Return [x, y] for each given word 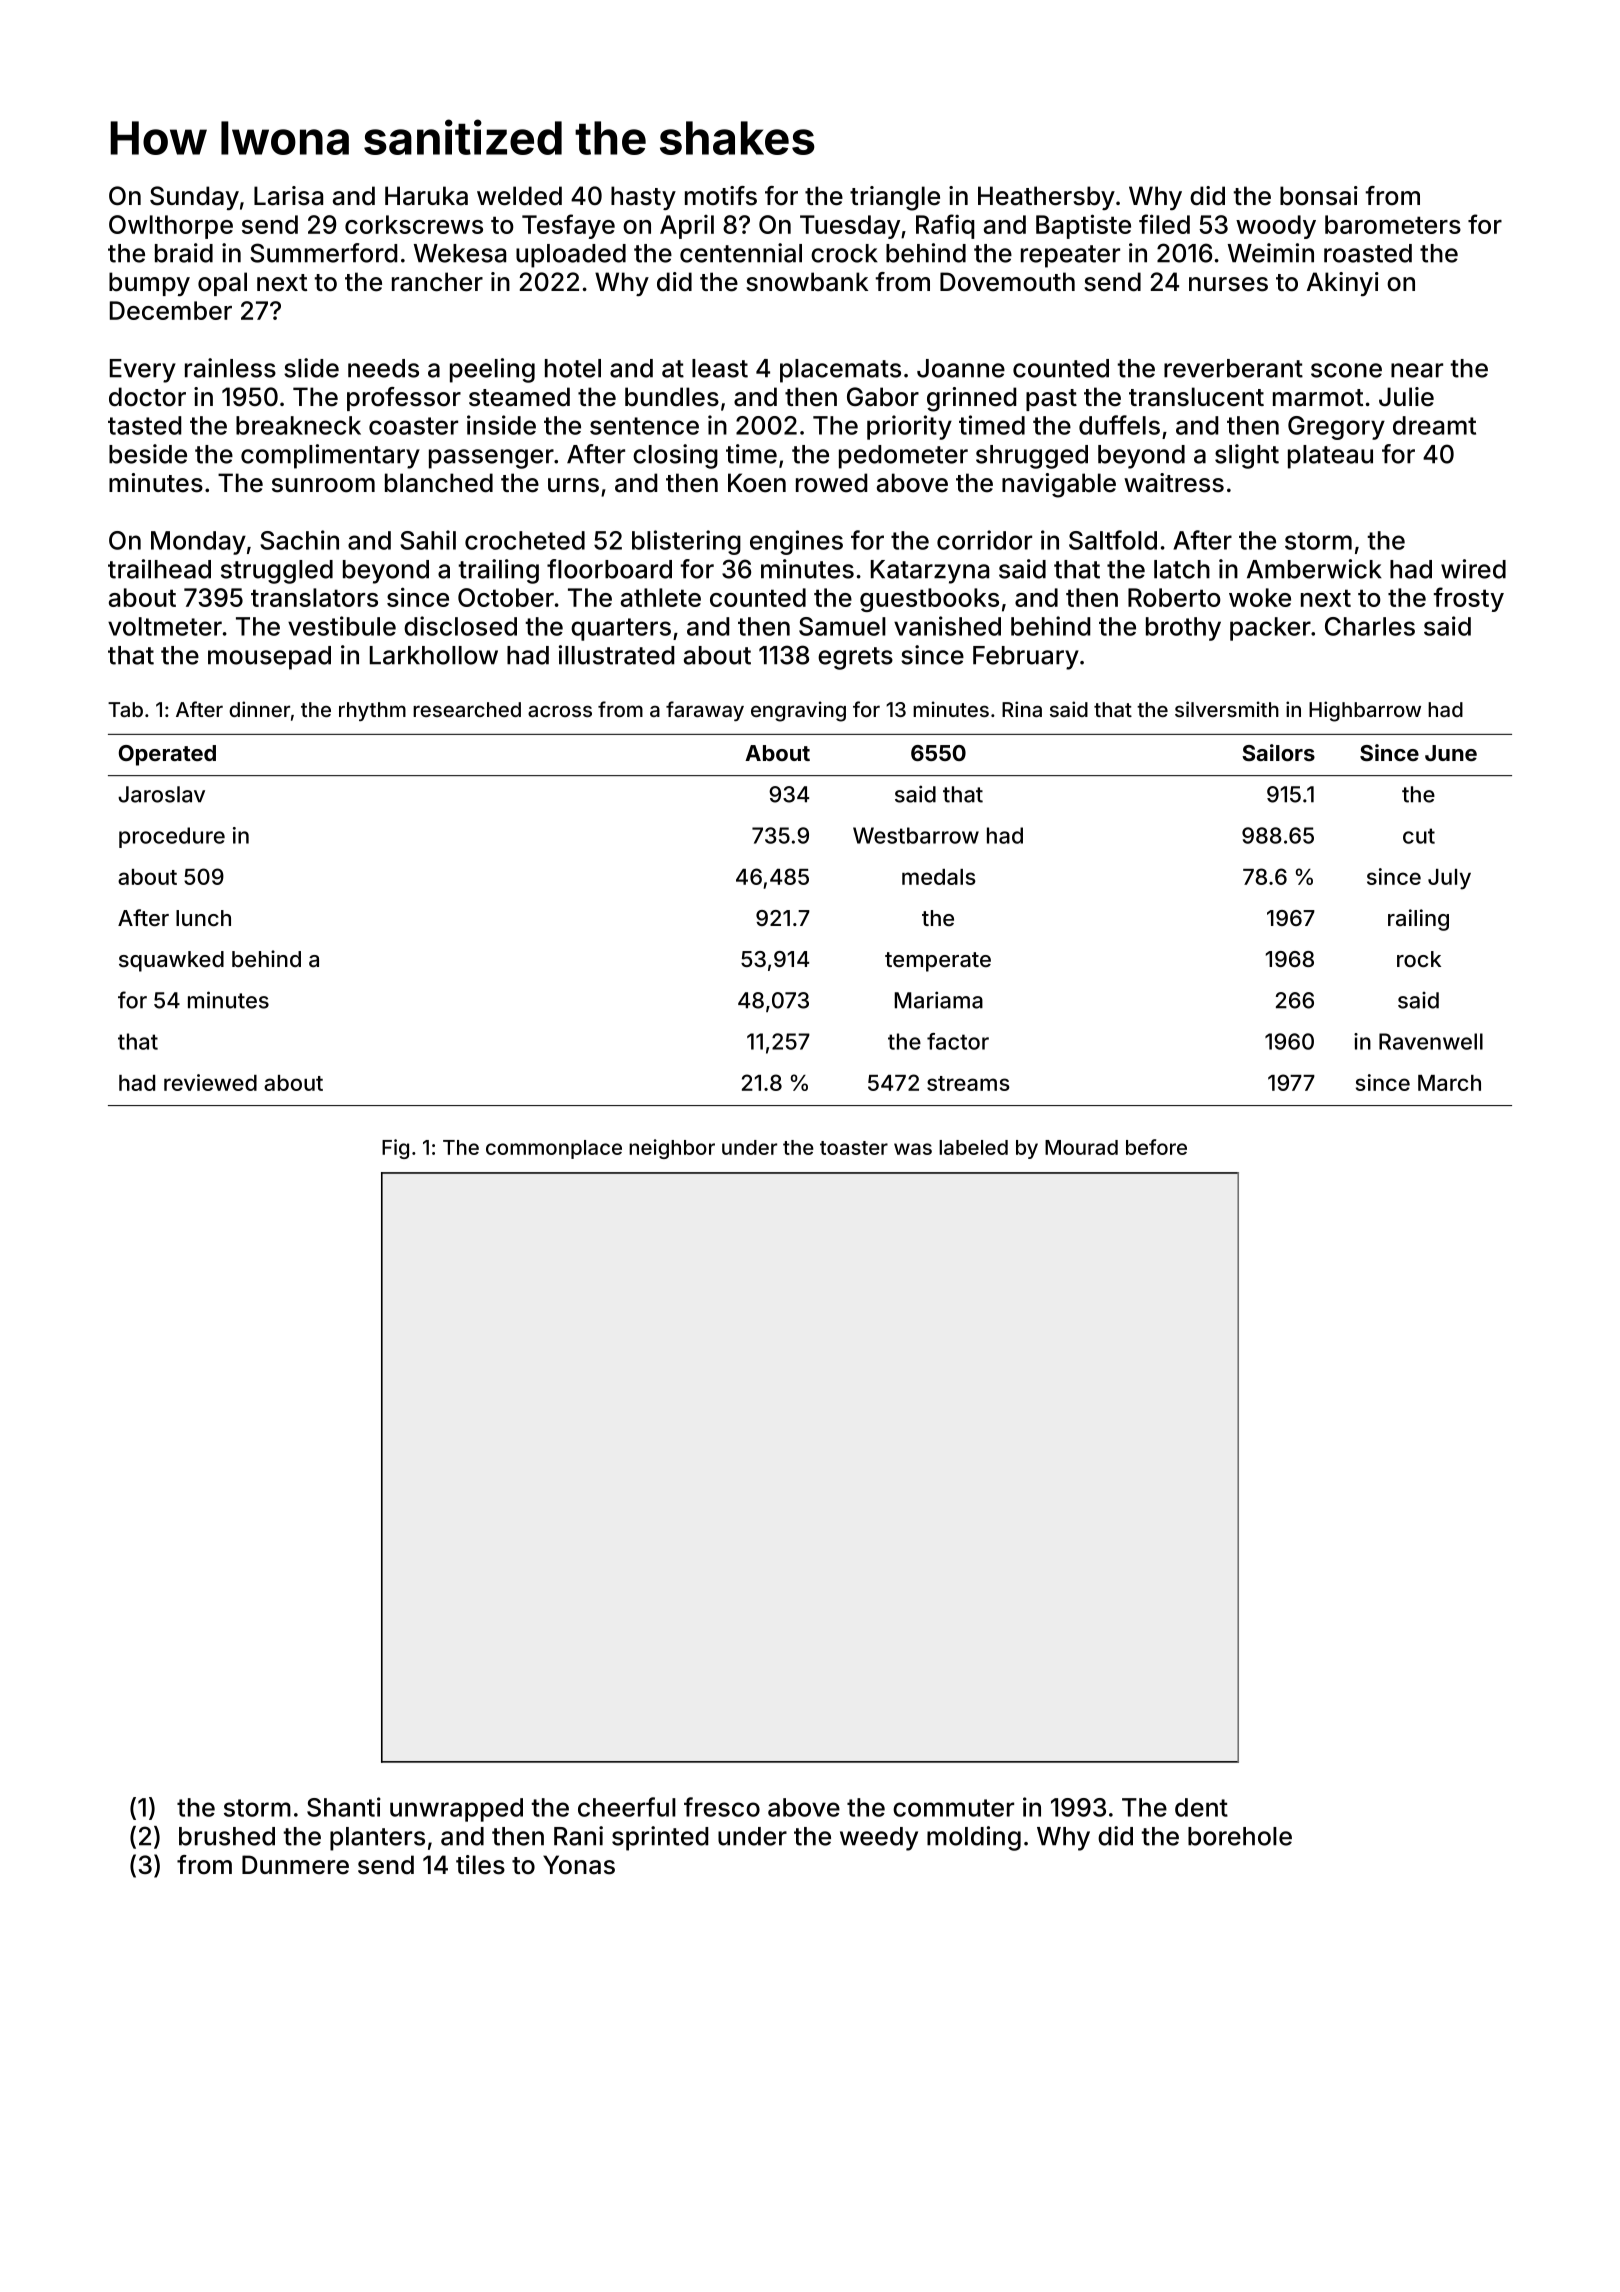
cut [1419, 836]
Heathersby [1046, 198]
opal [222, 284]
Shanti [344, 1807]
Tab [125, 709]
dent [1201, 1807]
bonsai [1319, 196]
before [1156, 1147]
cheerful [627, 1807]
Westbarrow [916, 835]
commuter [953, 1808]
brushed [227, 1836]
